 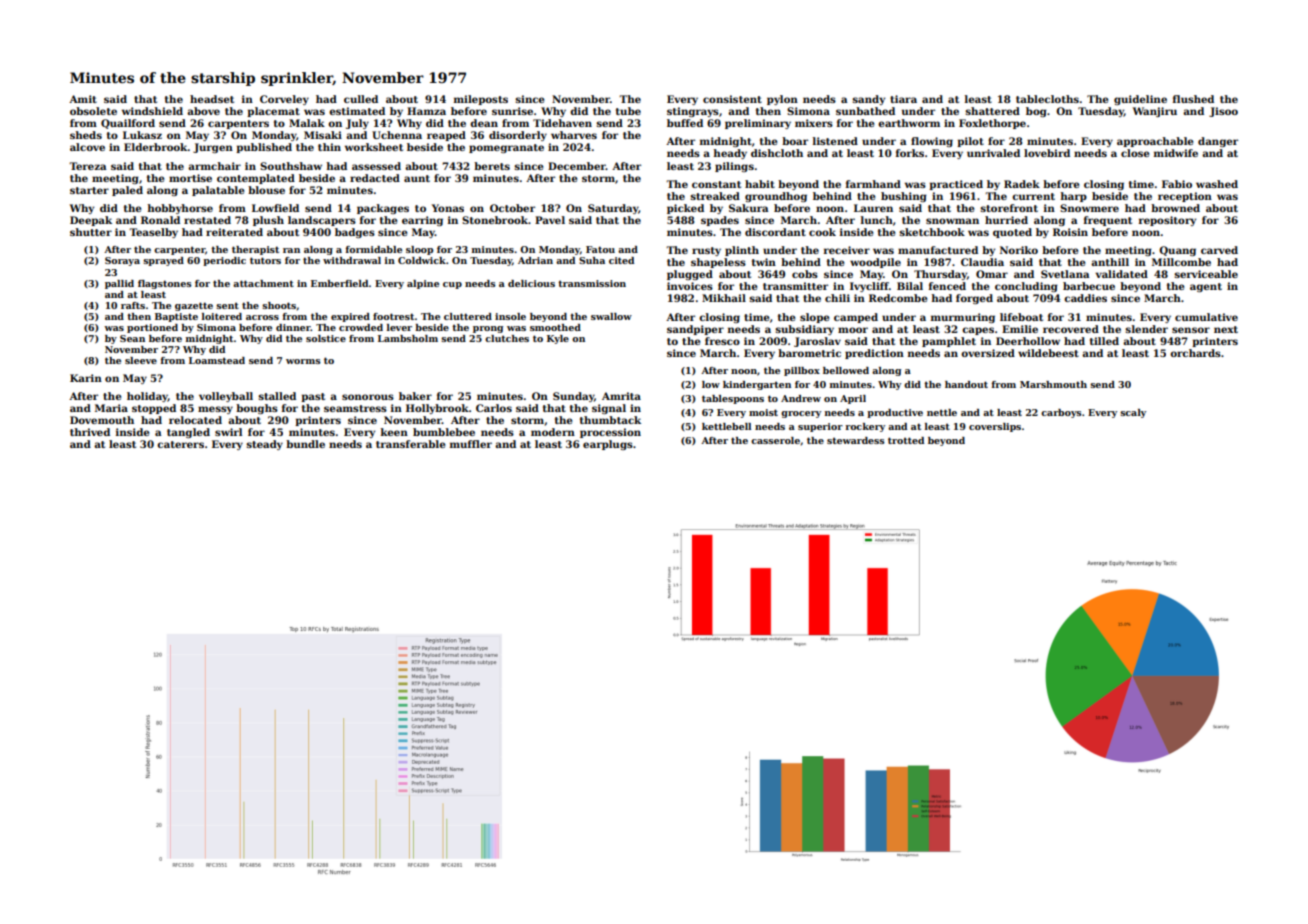 What do you see at coordinates (422, 221) in the page?
I see `earring` at bounding box center [422, 221].
